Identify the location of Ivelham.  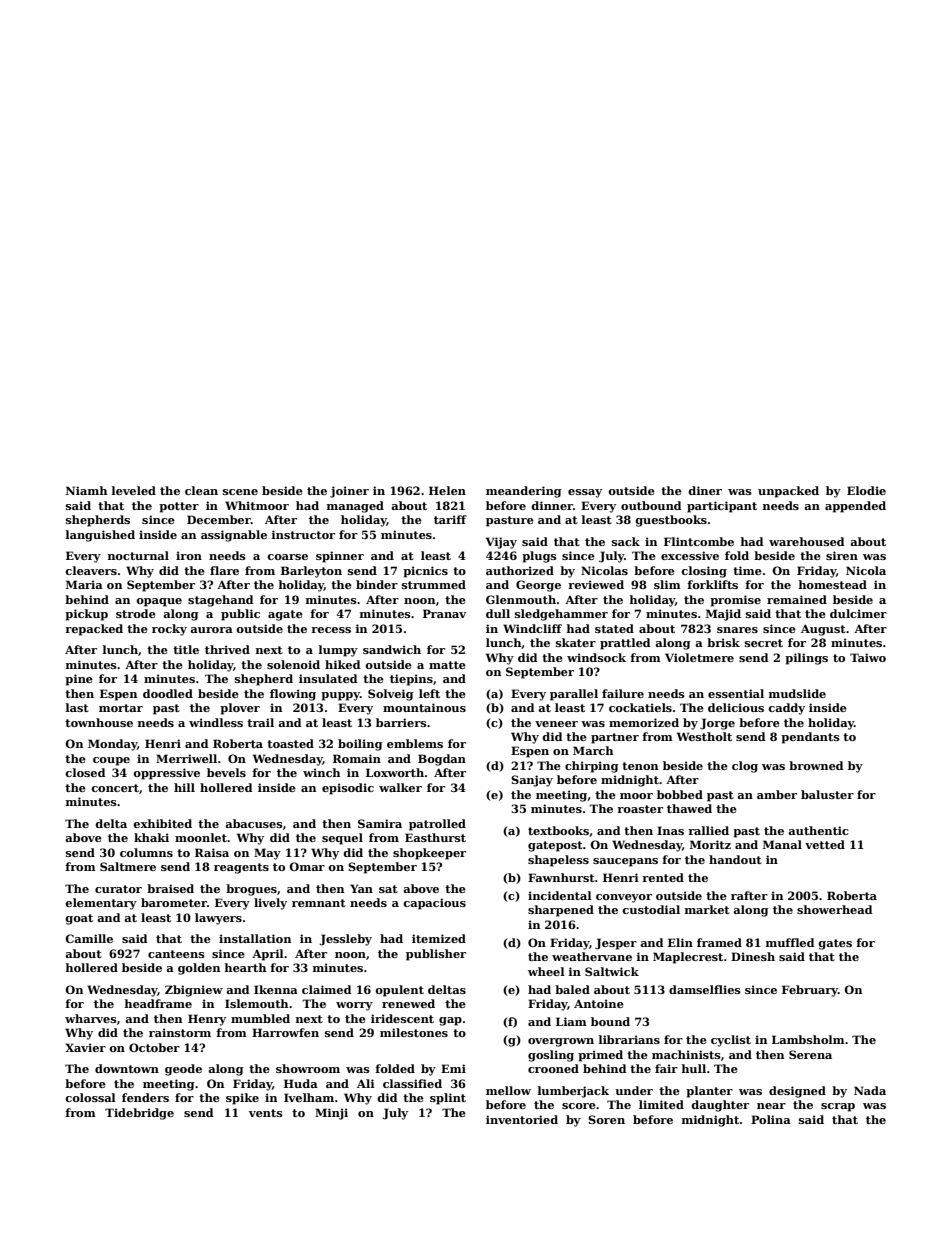
(309, 1097).
